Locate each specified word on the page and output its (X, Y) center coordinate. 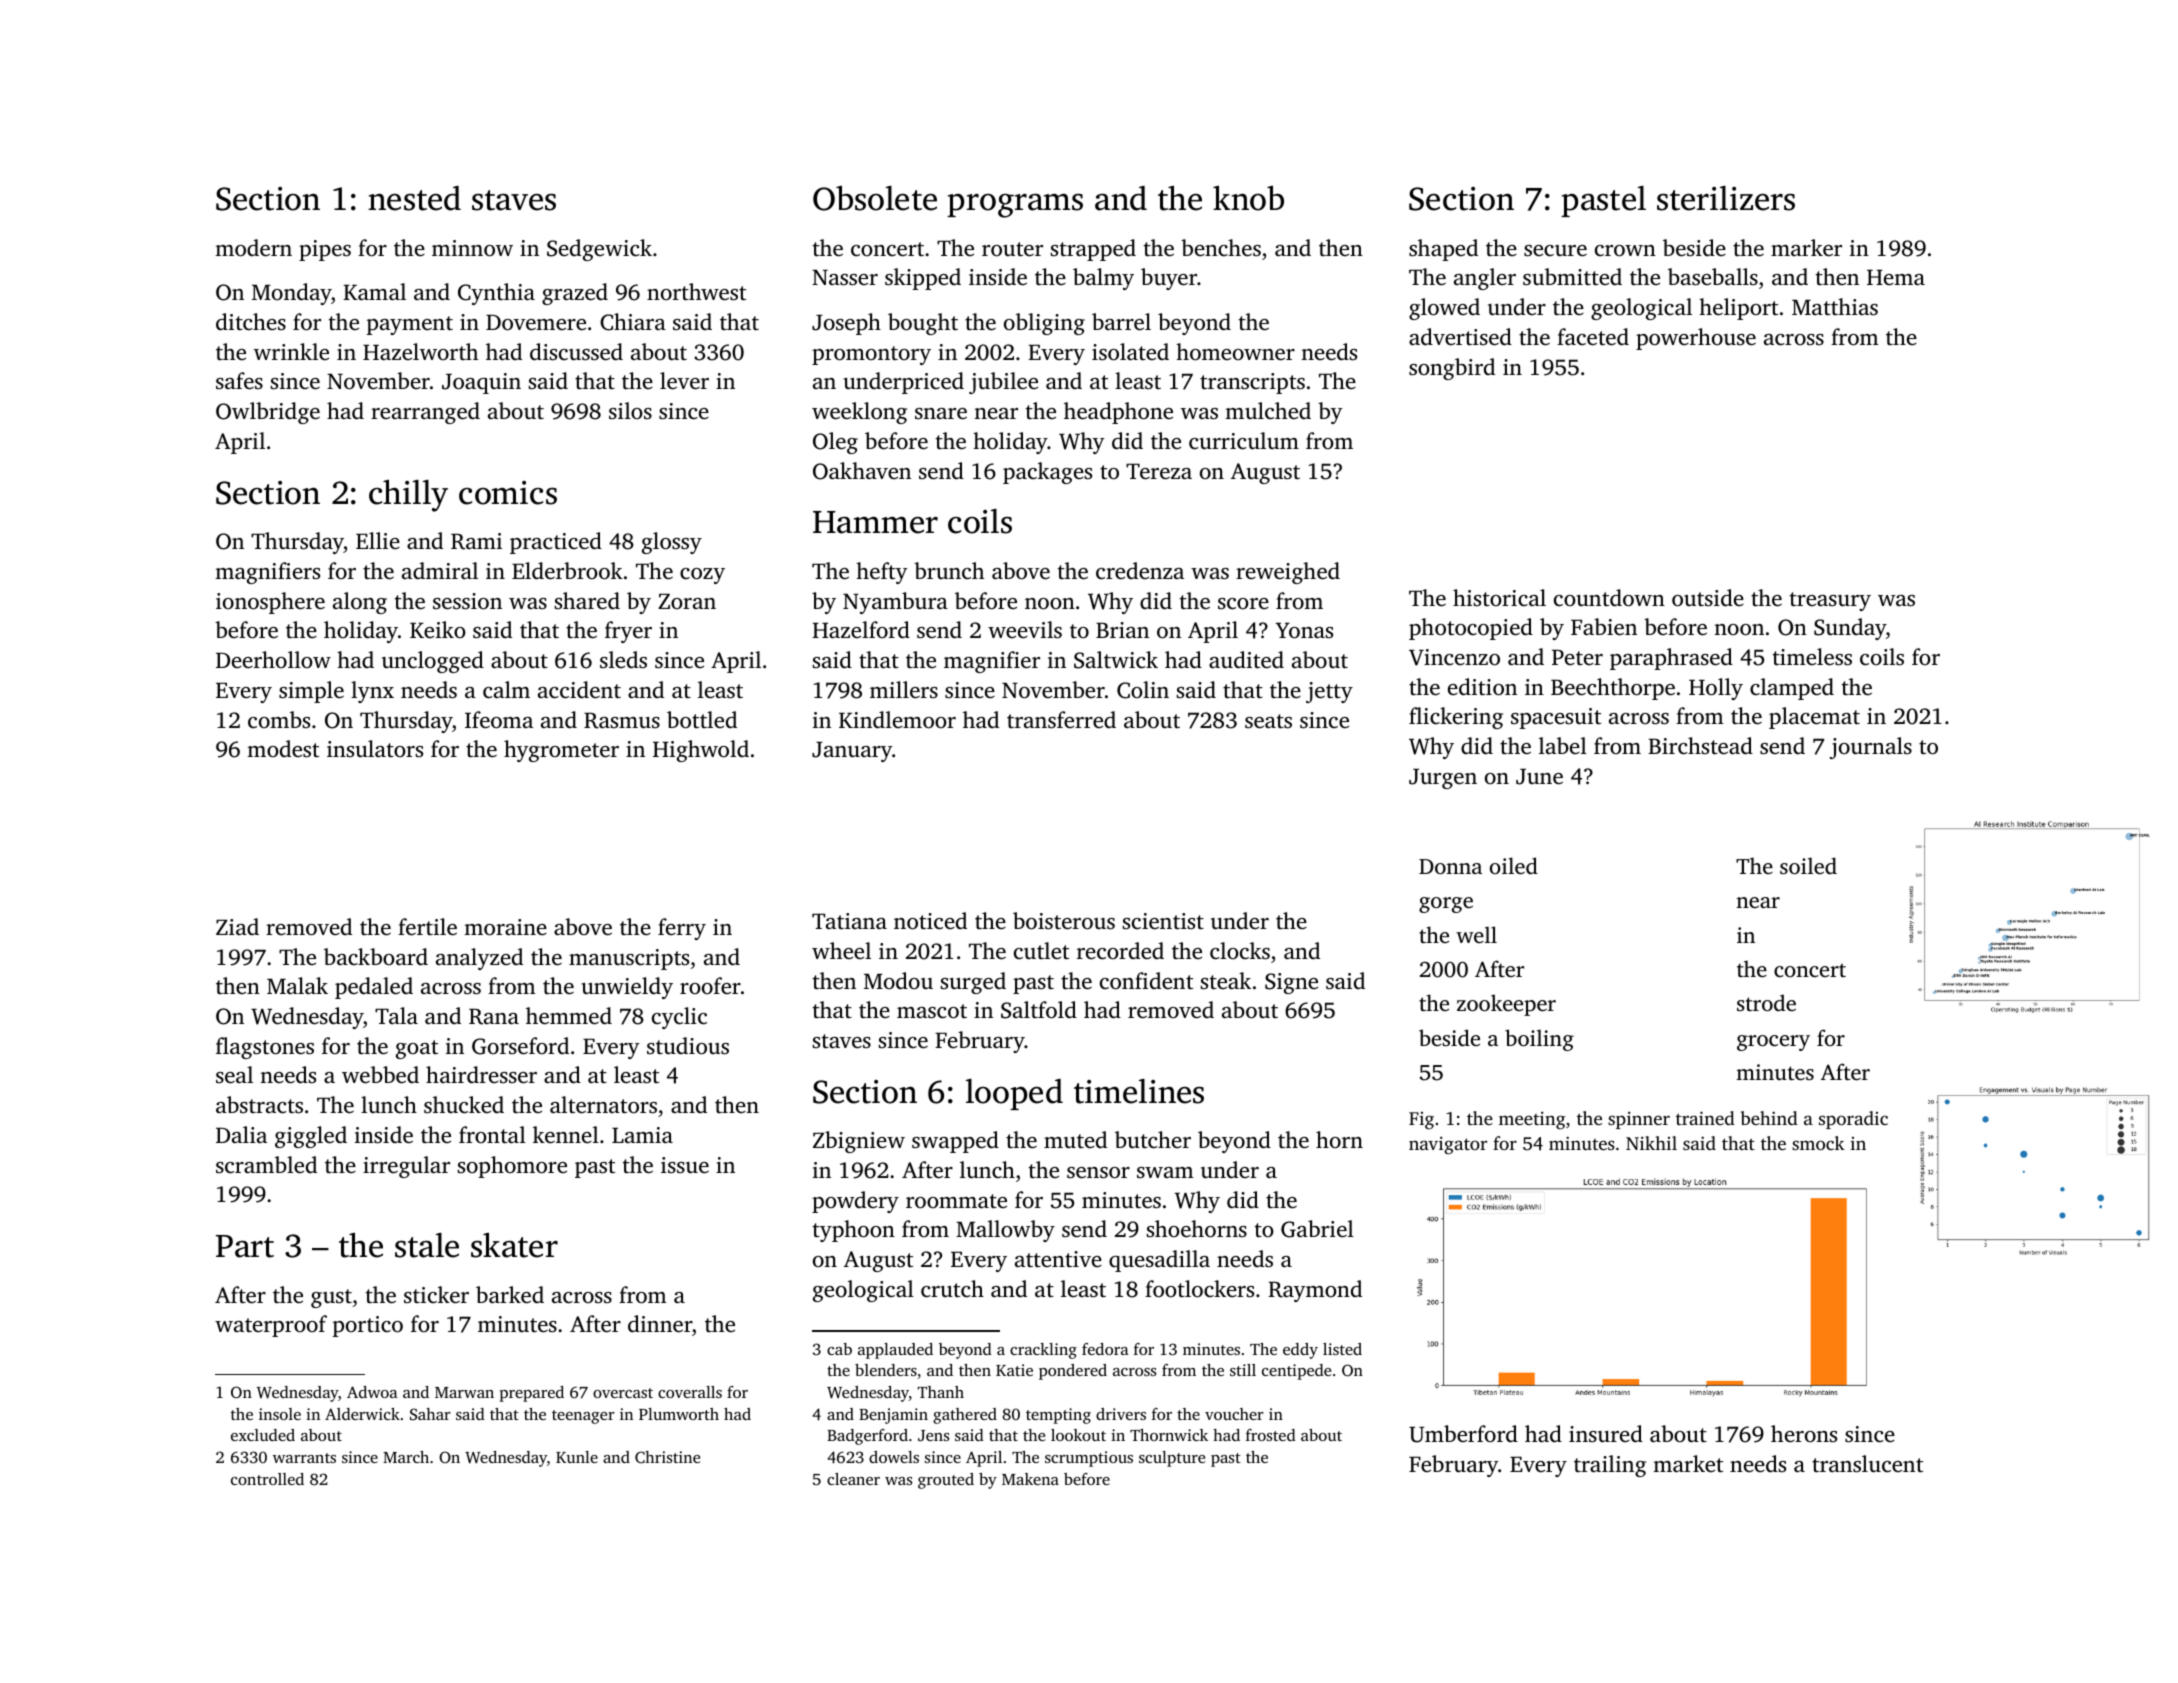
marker (1806, 248)
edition (1482, 687)
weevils (1025, 629)
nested (414, 198)
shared (587, 601)
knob (1248, 198)
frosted (1271, 1435)
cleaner (853, 1479)
